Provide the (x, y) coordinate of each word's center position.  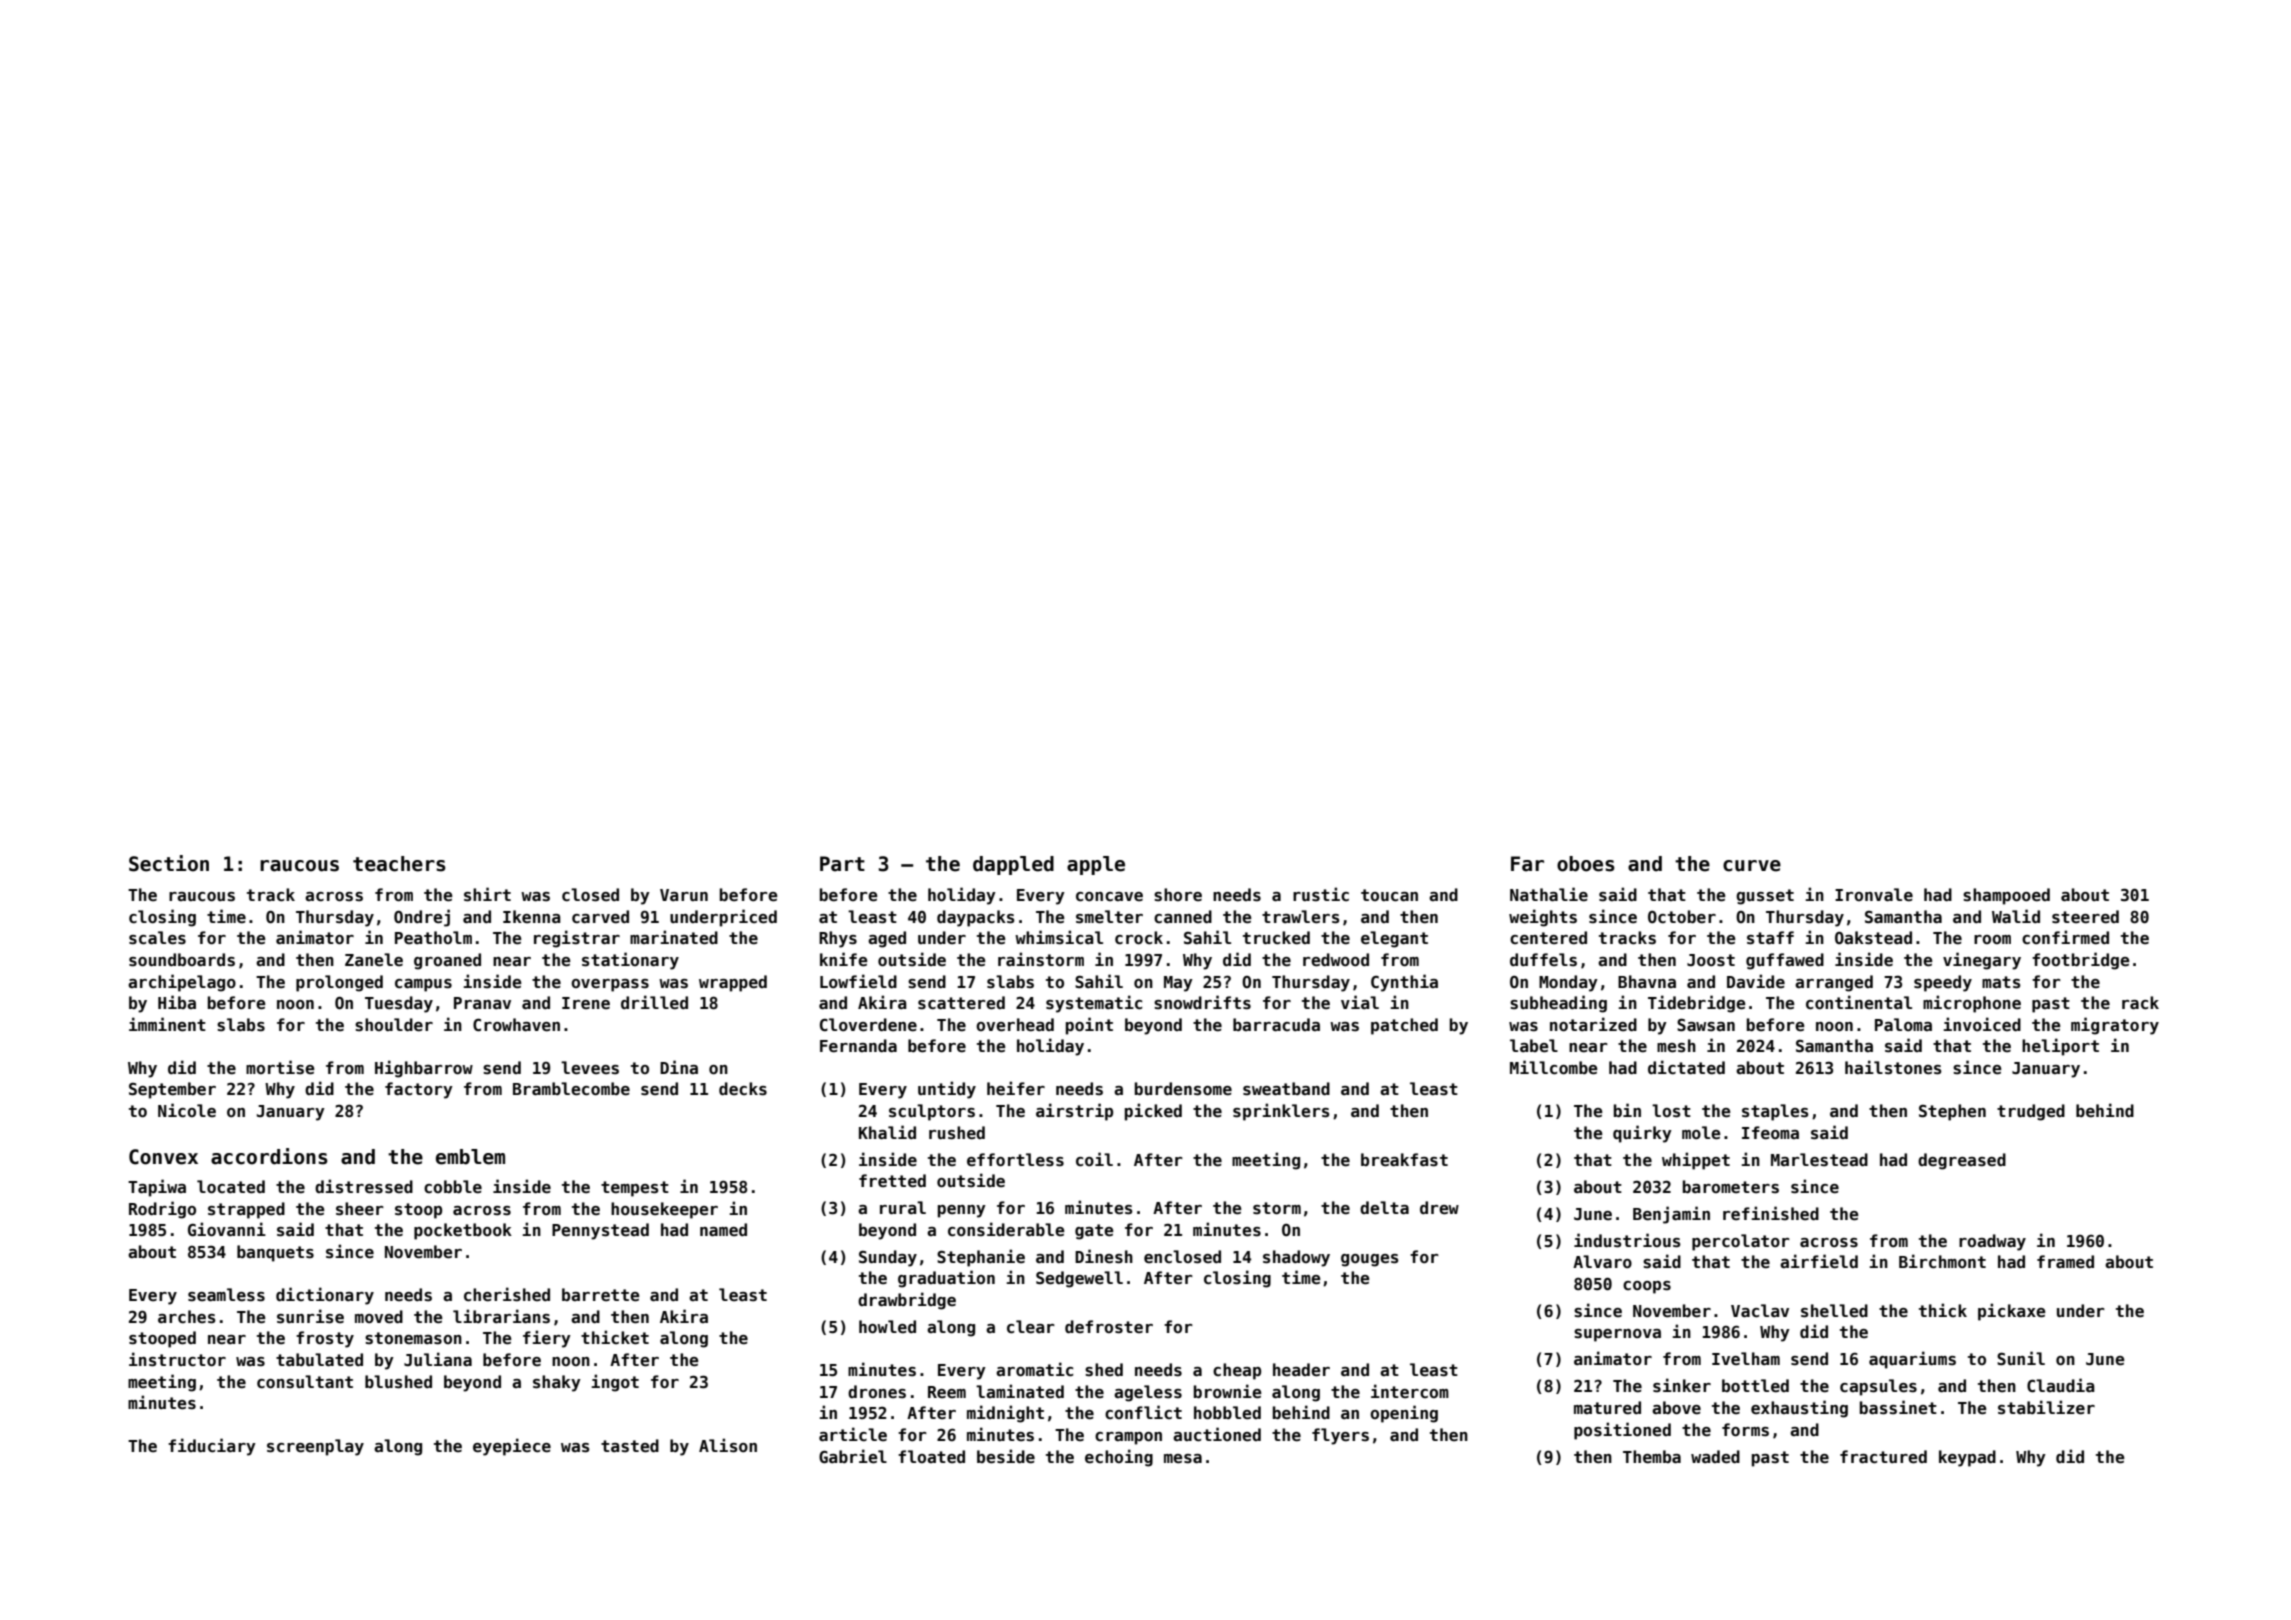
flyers (1340, 1436)
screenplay (315, 1447)
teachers (399, 864)
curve (1752, 866)
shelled (1834, 1311)
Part (842, 864)
